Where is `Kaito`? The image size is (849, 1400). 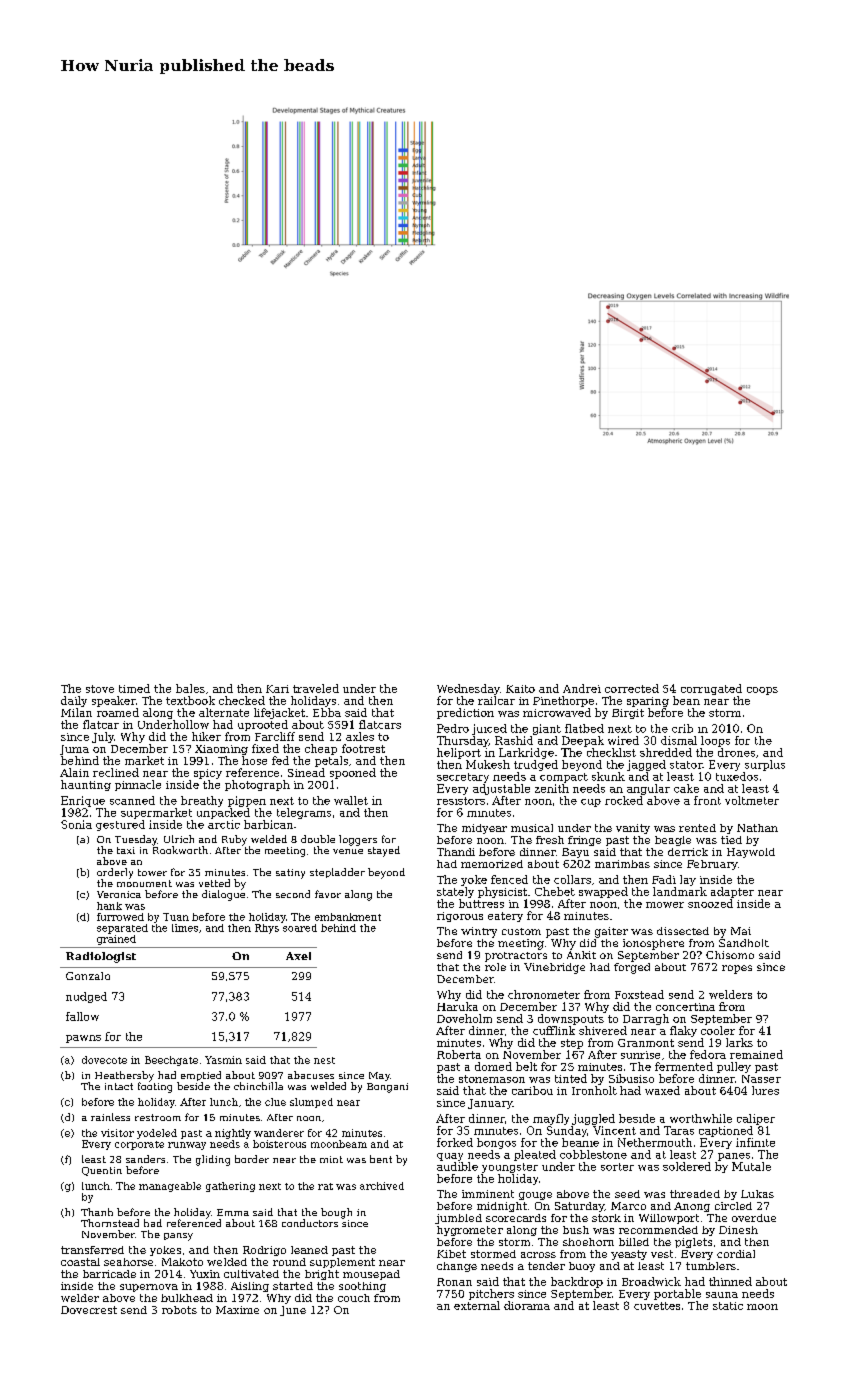
Kaito is located at coordinates (520, 689).
